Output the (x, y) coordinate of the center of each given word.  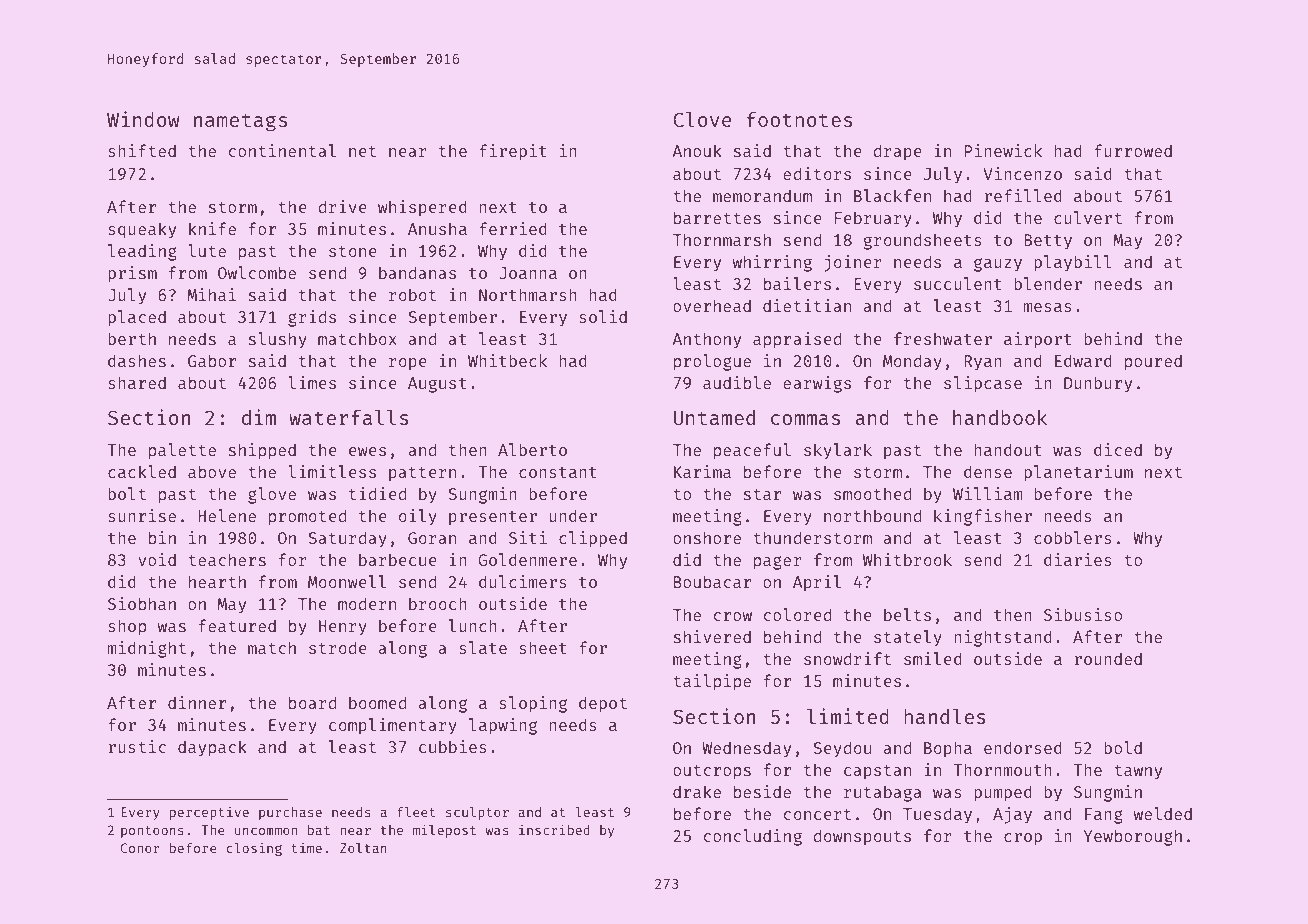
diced (1118, 449)
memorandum (762, 195)
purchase (290, 813)
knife (212, 228)
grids (312, 318)
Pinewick (1003, 150)
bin (162, 537)
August (437, 385)
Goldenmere (527, 559)
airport (1038, 340)
